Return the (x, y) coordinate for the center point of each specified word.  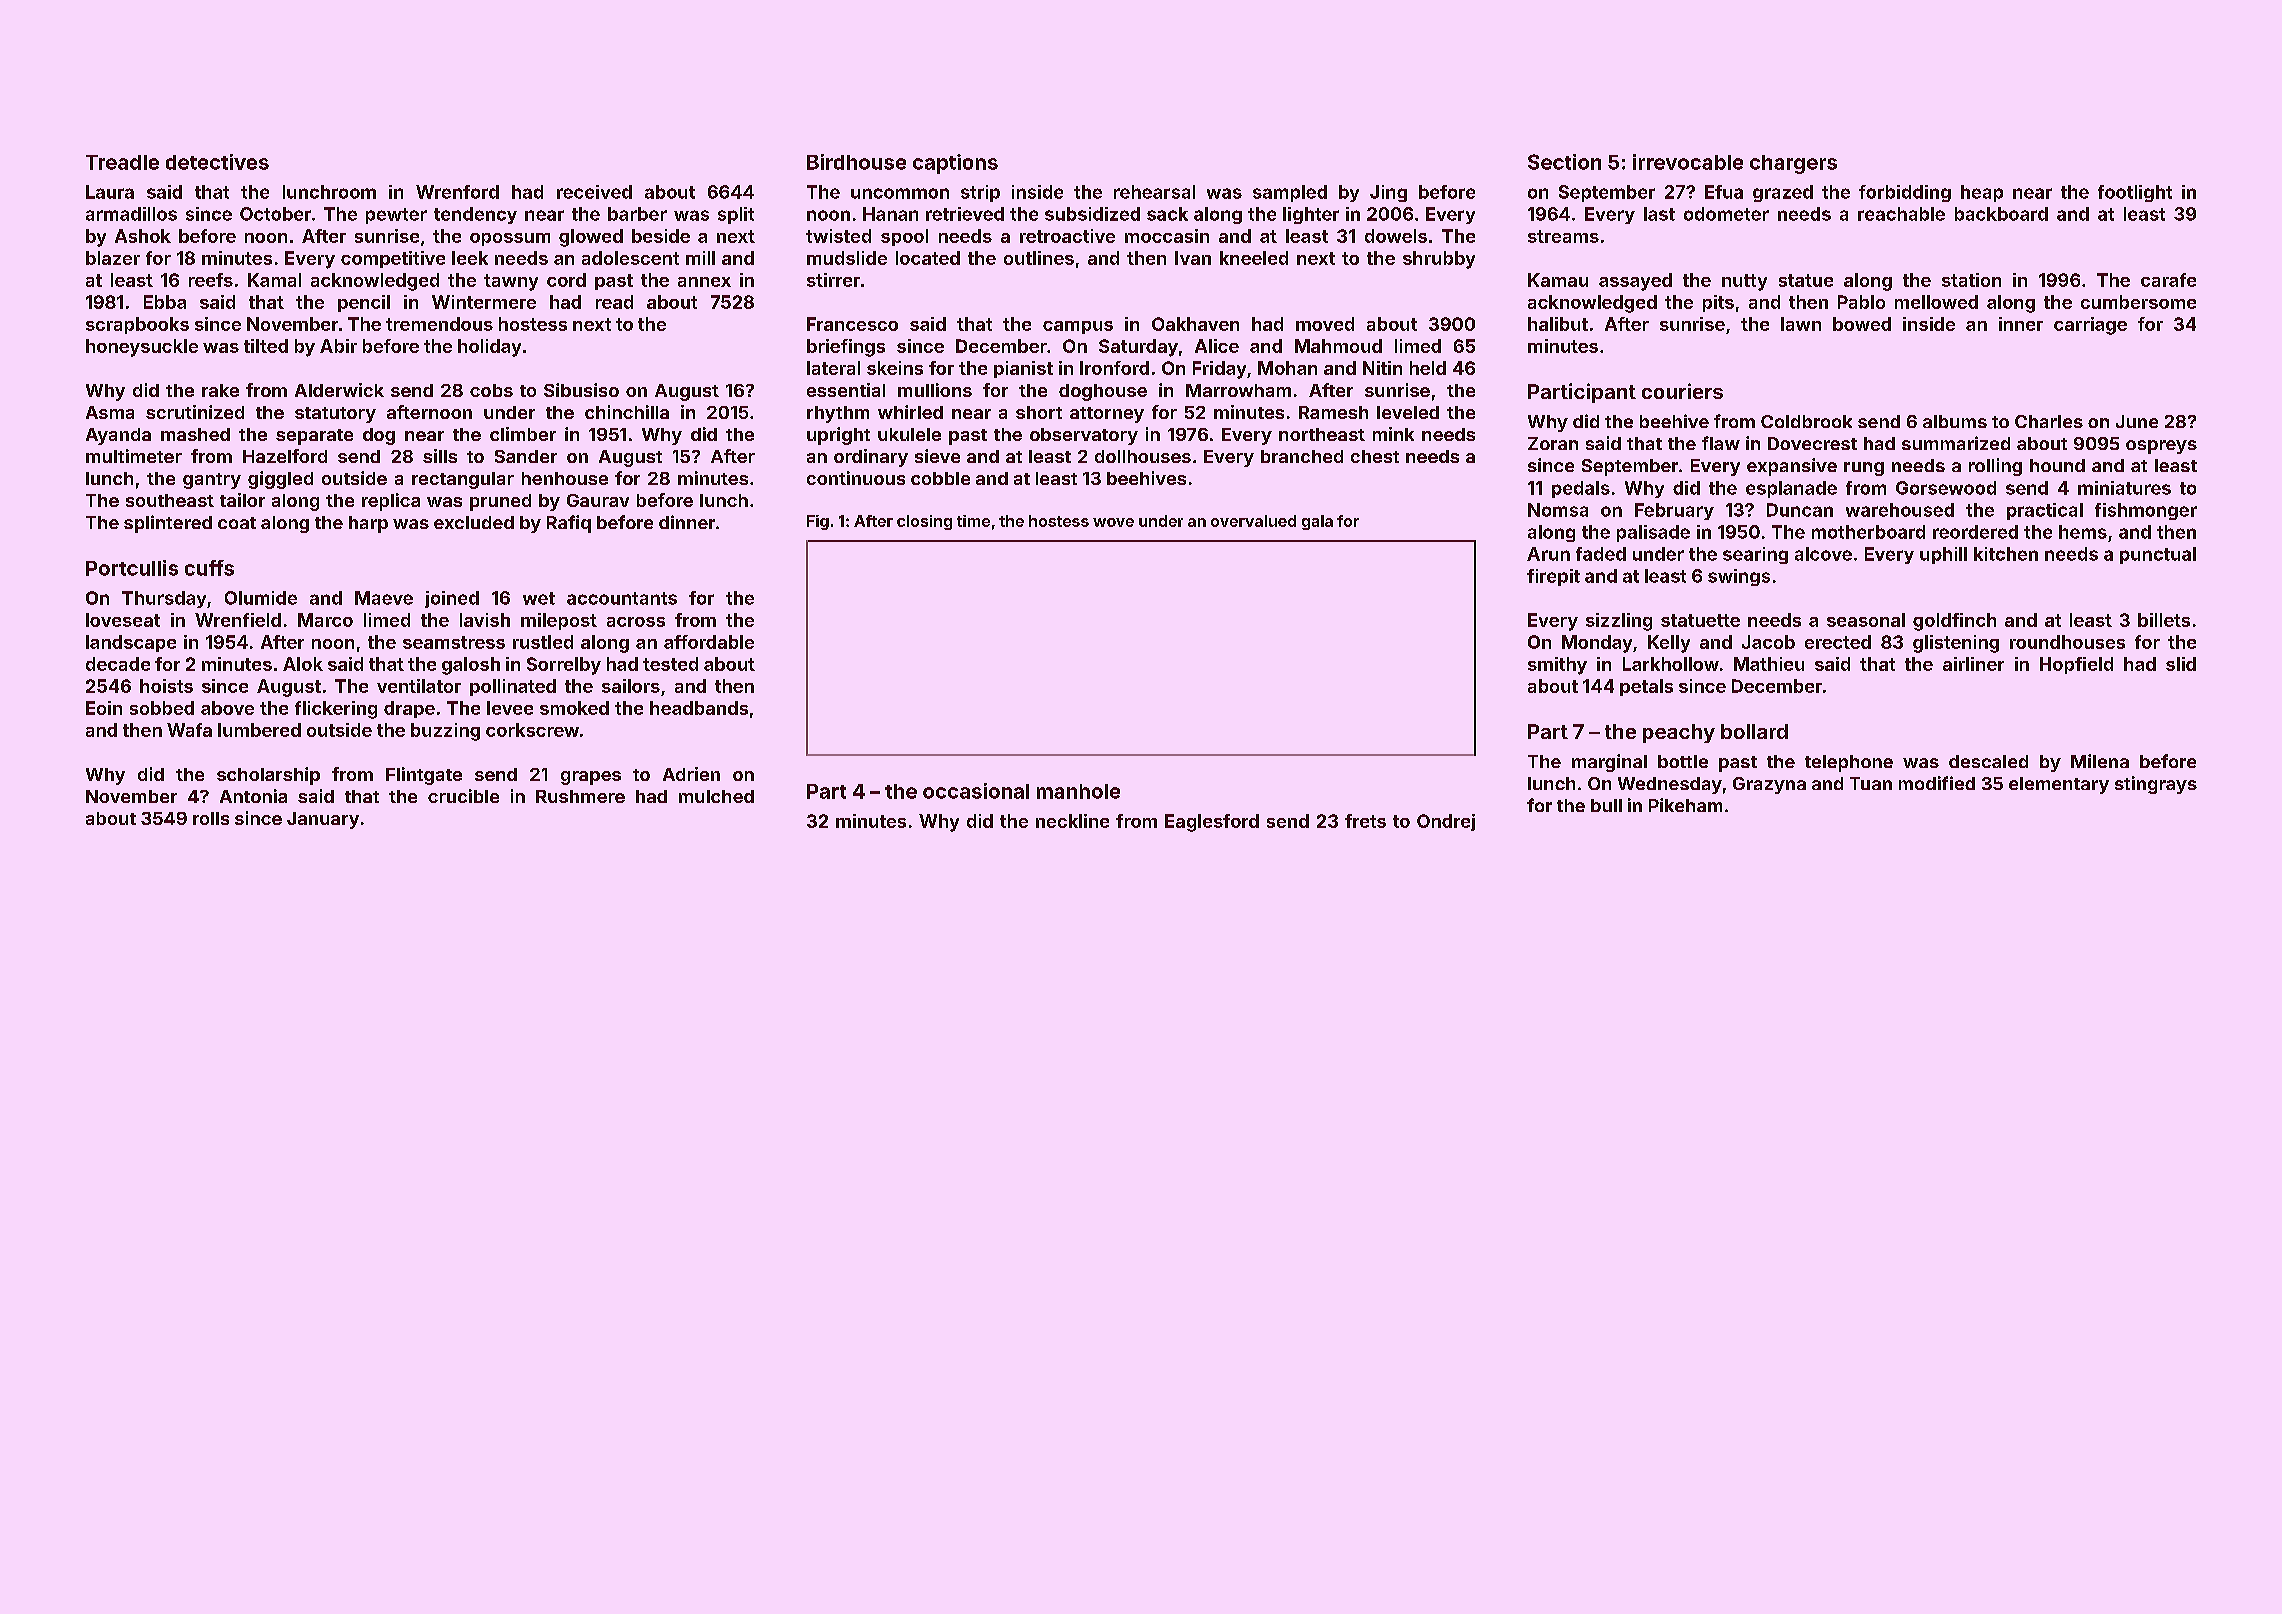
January (323, 820)
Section (1564, 162)
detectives (217, 162)
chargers (1793, 164)
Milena (2100, 761)
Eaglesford (1212, 823)
